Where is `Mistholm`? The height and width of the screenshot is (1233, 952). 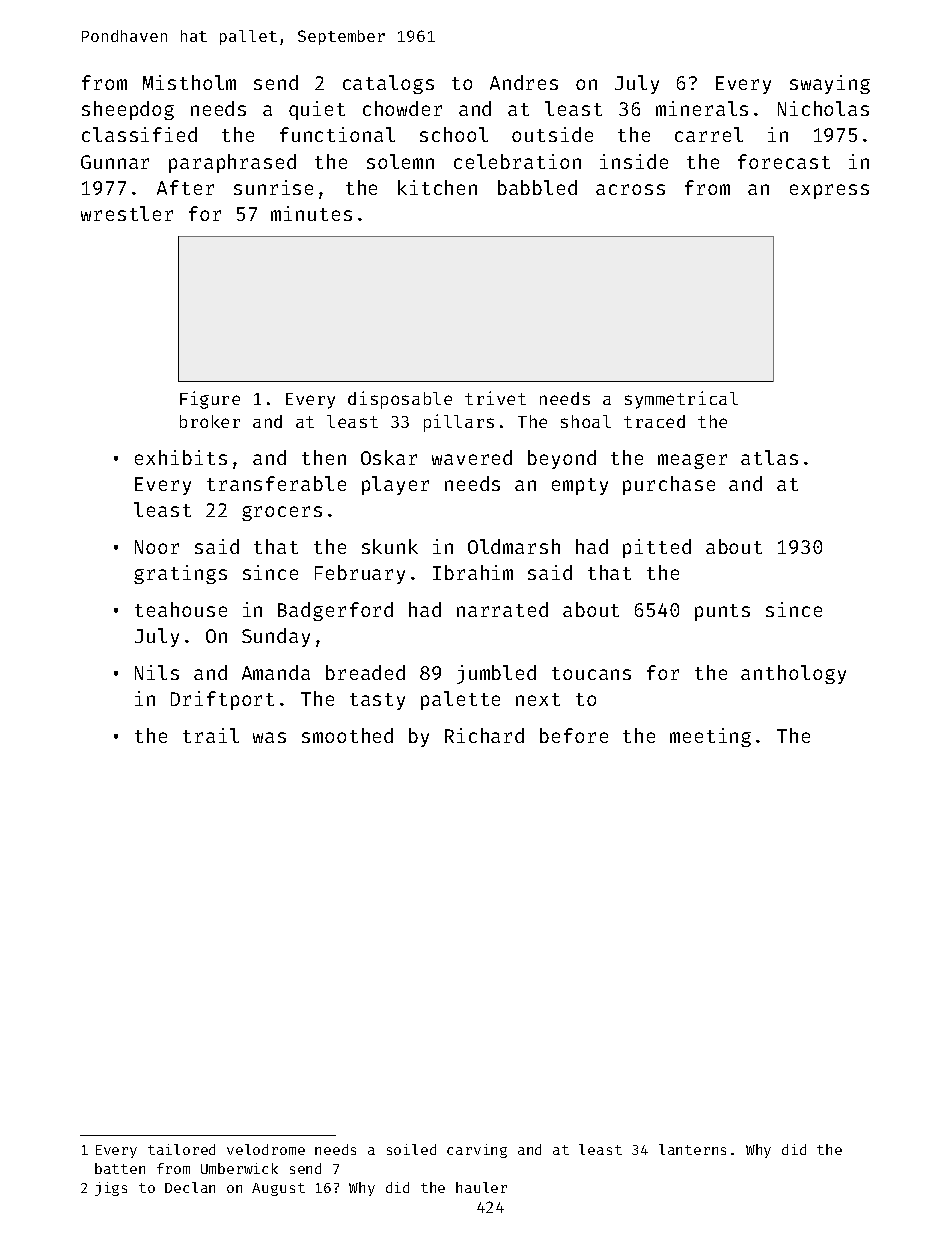 Mistholm is located at coordinates (189, 82).
